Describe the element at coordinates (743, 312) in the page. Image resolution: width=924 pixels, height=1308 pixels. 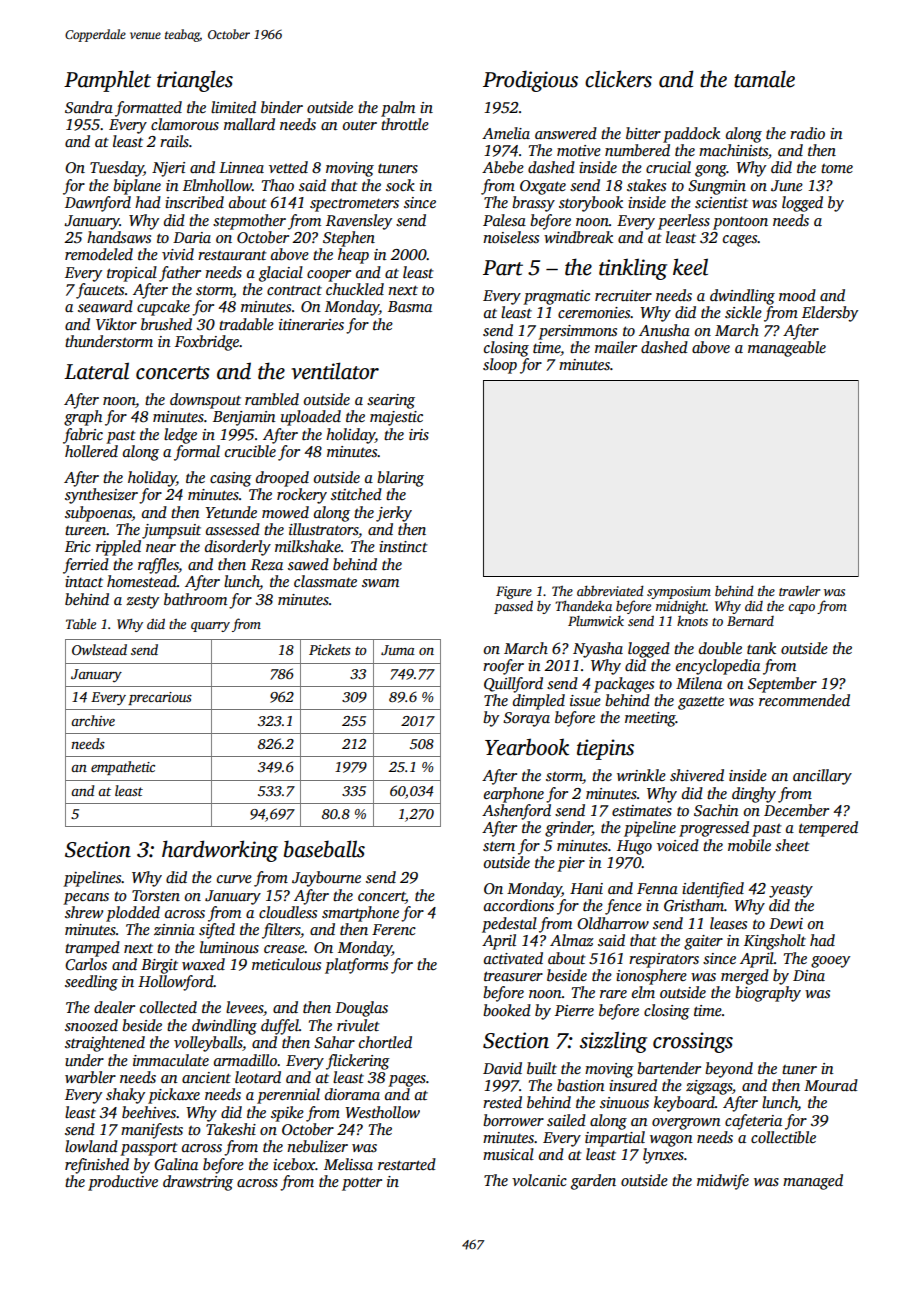
I see `sickle` at that location.
